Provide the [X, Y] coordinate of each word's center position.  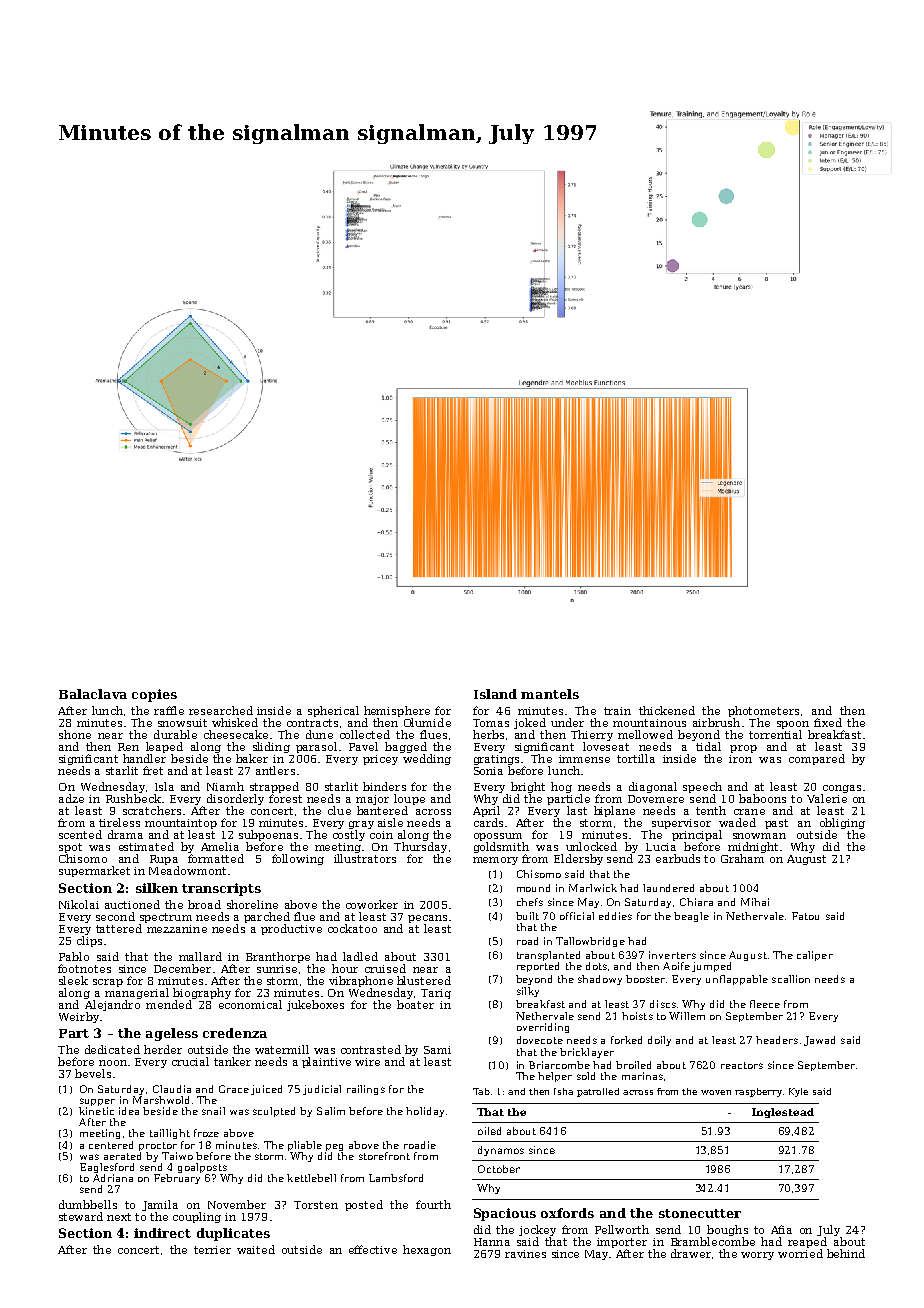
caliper [815, 956]
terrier [212, 1250]
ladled [360, 956]
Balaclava [93, 694]
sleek [73, 980]
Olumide [427, 722]
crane [749, 812]
